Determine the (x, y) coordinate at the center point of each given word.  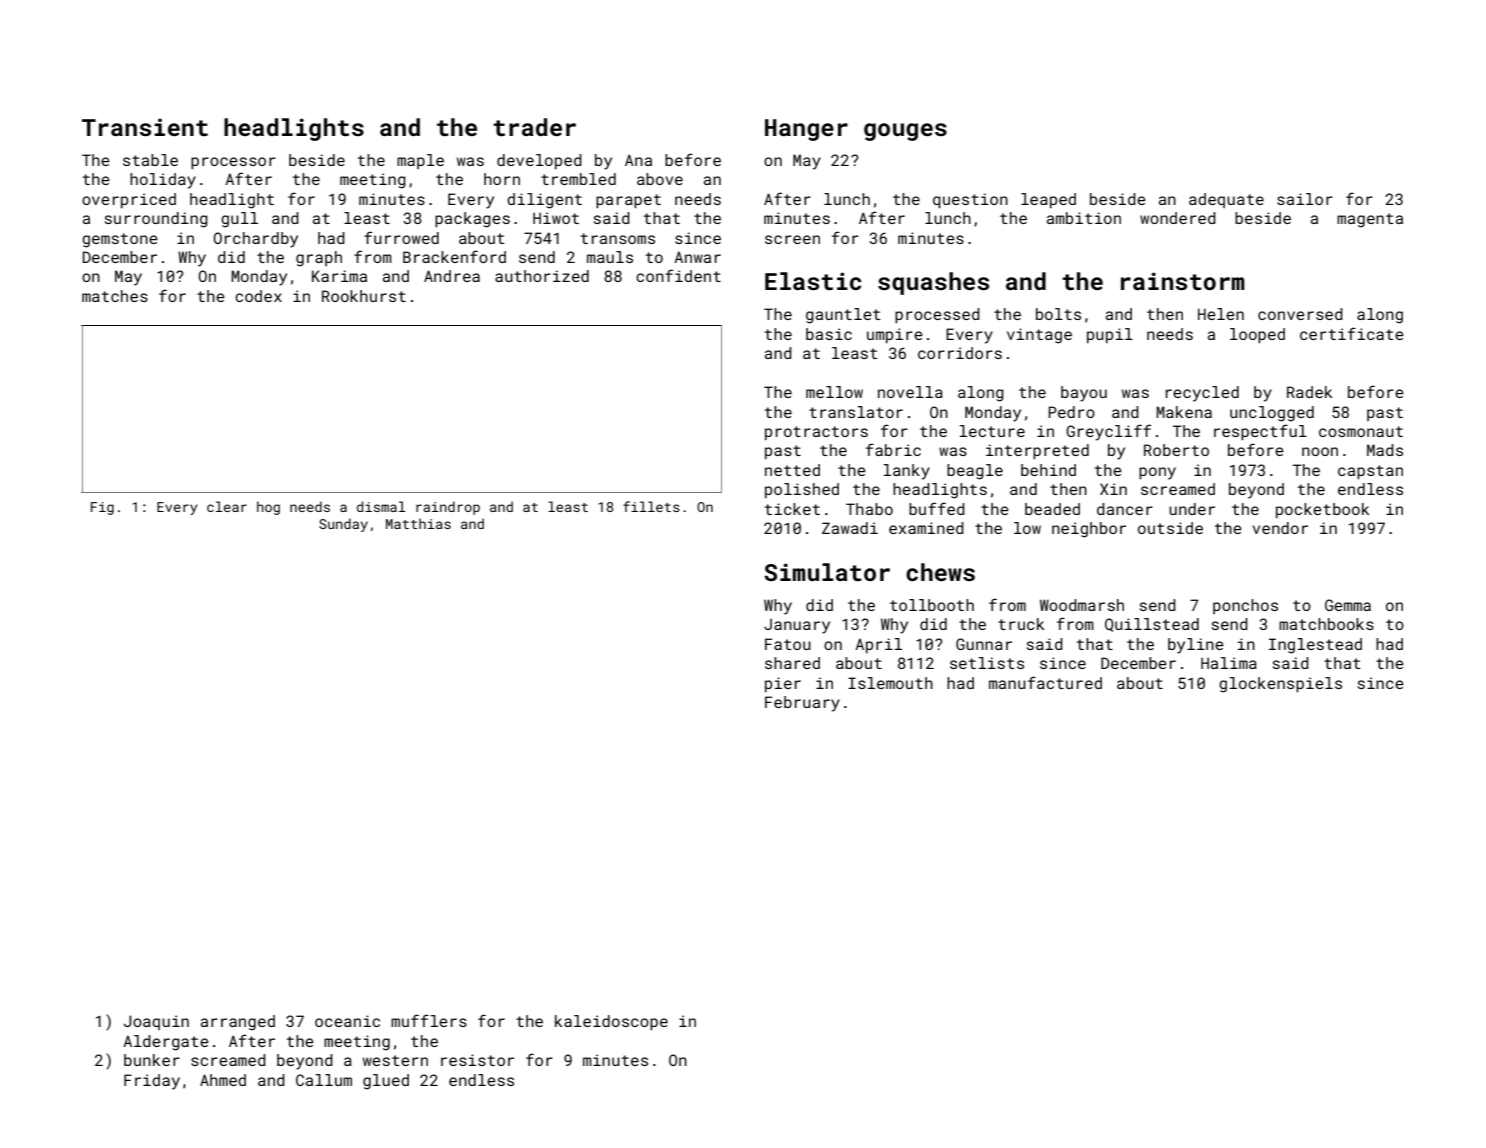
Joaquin (156, 1022)
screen (792, 239)
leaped (1048, 200)
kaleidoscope (611, 1022)
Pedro (1071, 412)
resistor (477, 1060)
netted (792, 470)
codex (258, 296)
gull (239, 220)
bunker (152, 1060)
